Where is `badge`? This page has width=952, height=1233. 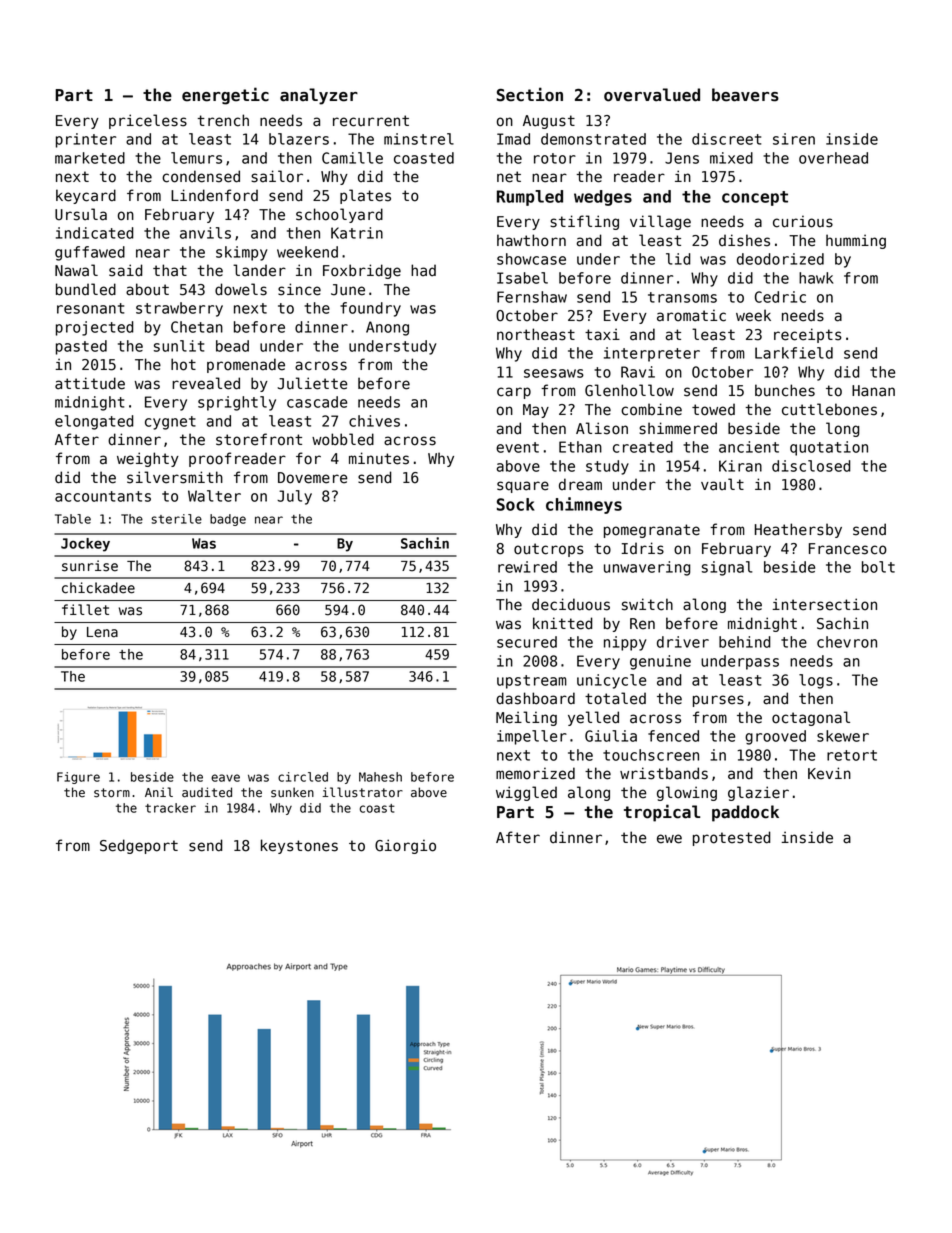
badge is located at coordinates (228, 520).
